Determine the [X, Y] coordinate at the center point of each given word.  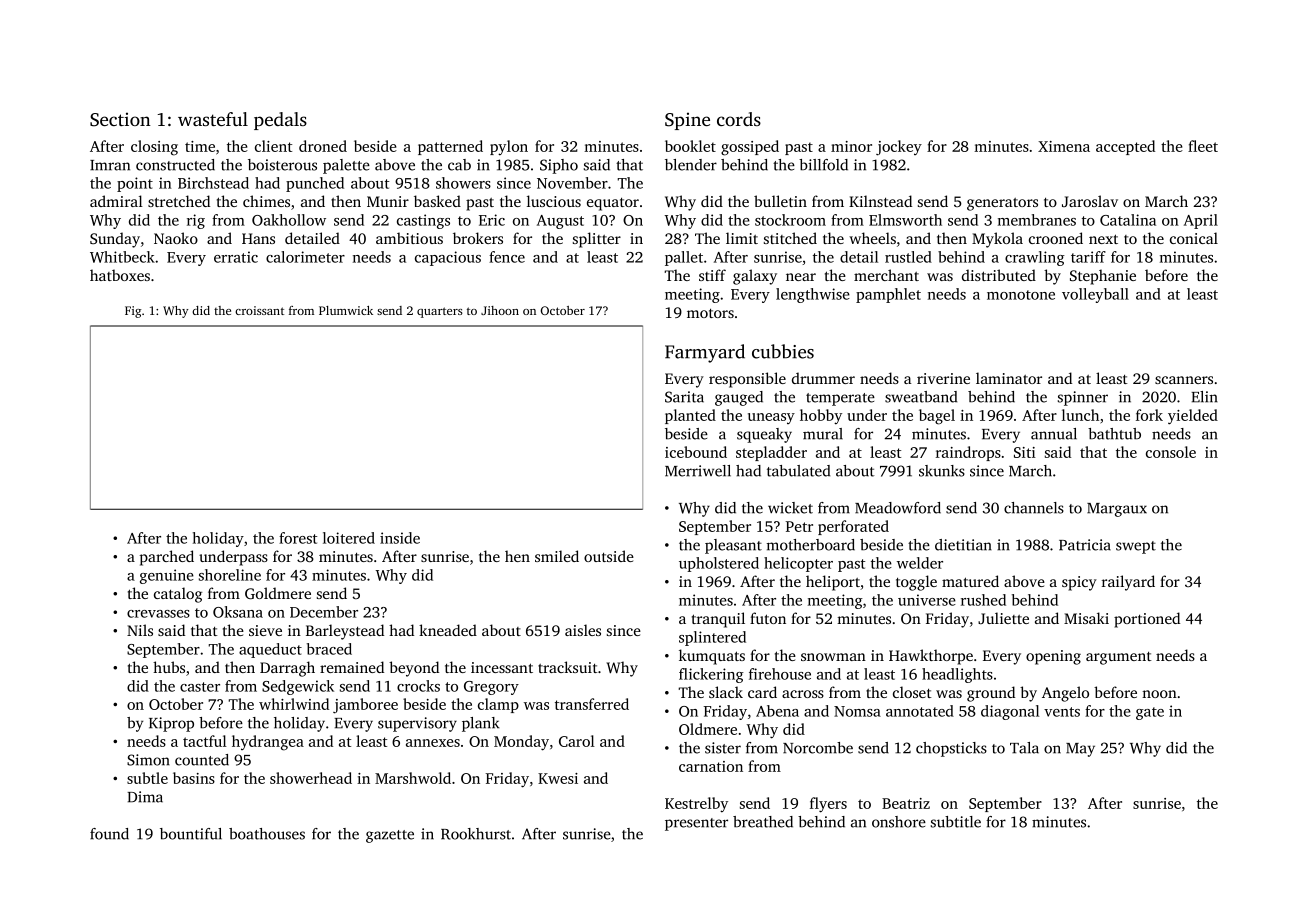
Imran [110, 165]
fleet [1203, 146]
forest [298, 538]
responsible [747, 380]
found [109, 834]
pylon [509, 148]
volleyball [1095, 295]
